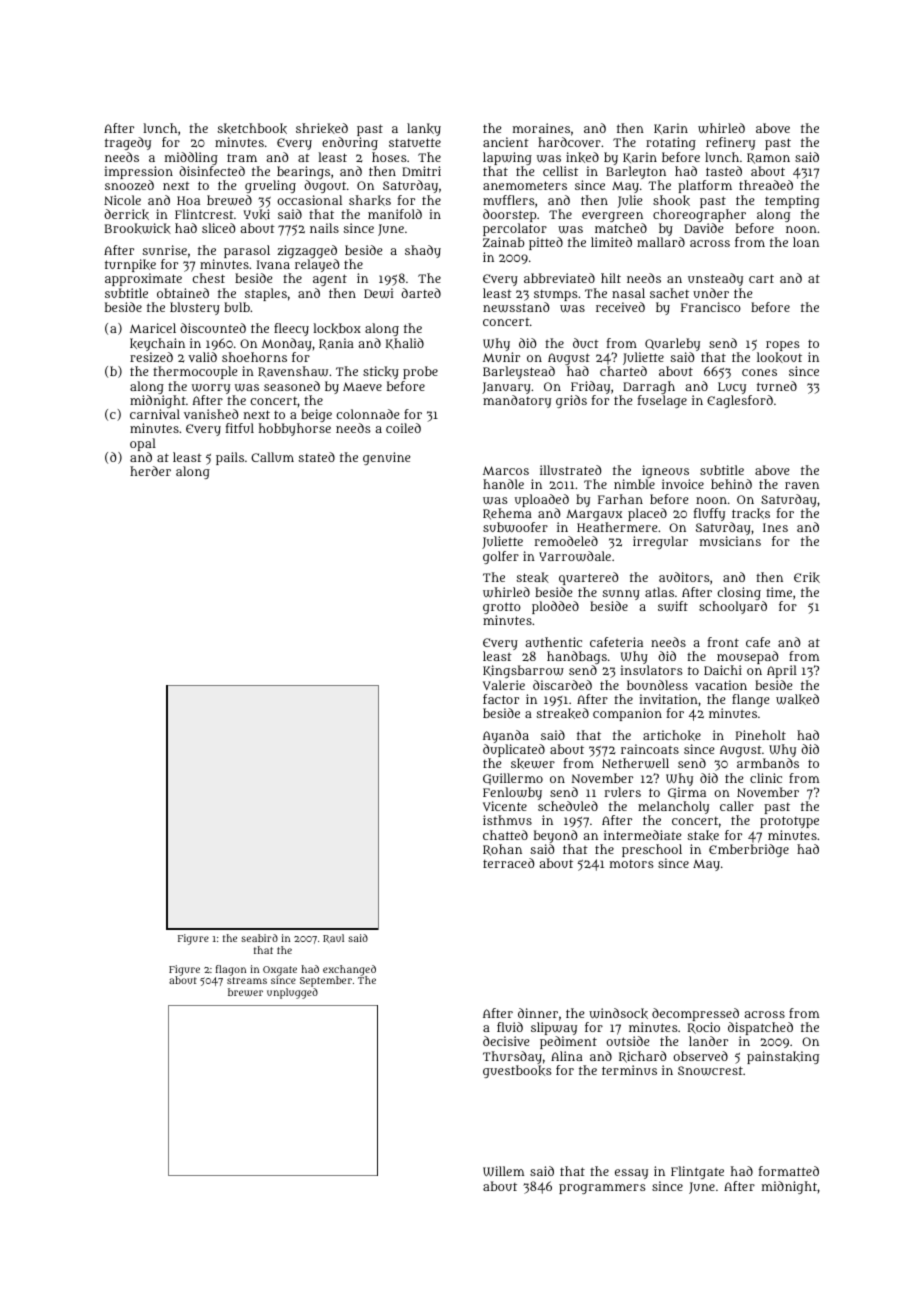 The height and width of the screenshot is (1308, 924). Describe the element at coordinates (671, 143) in the screenshot. I see `rotating` at that location.
